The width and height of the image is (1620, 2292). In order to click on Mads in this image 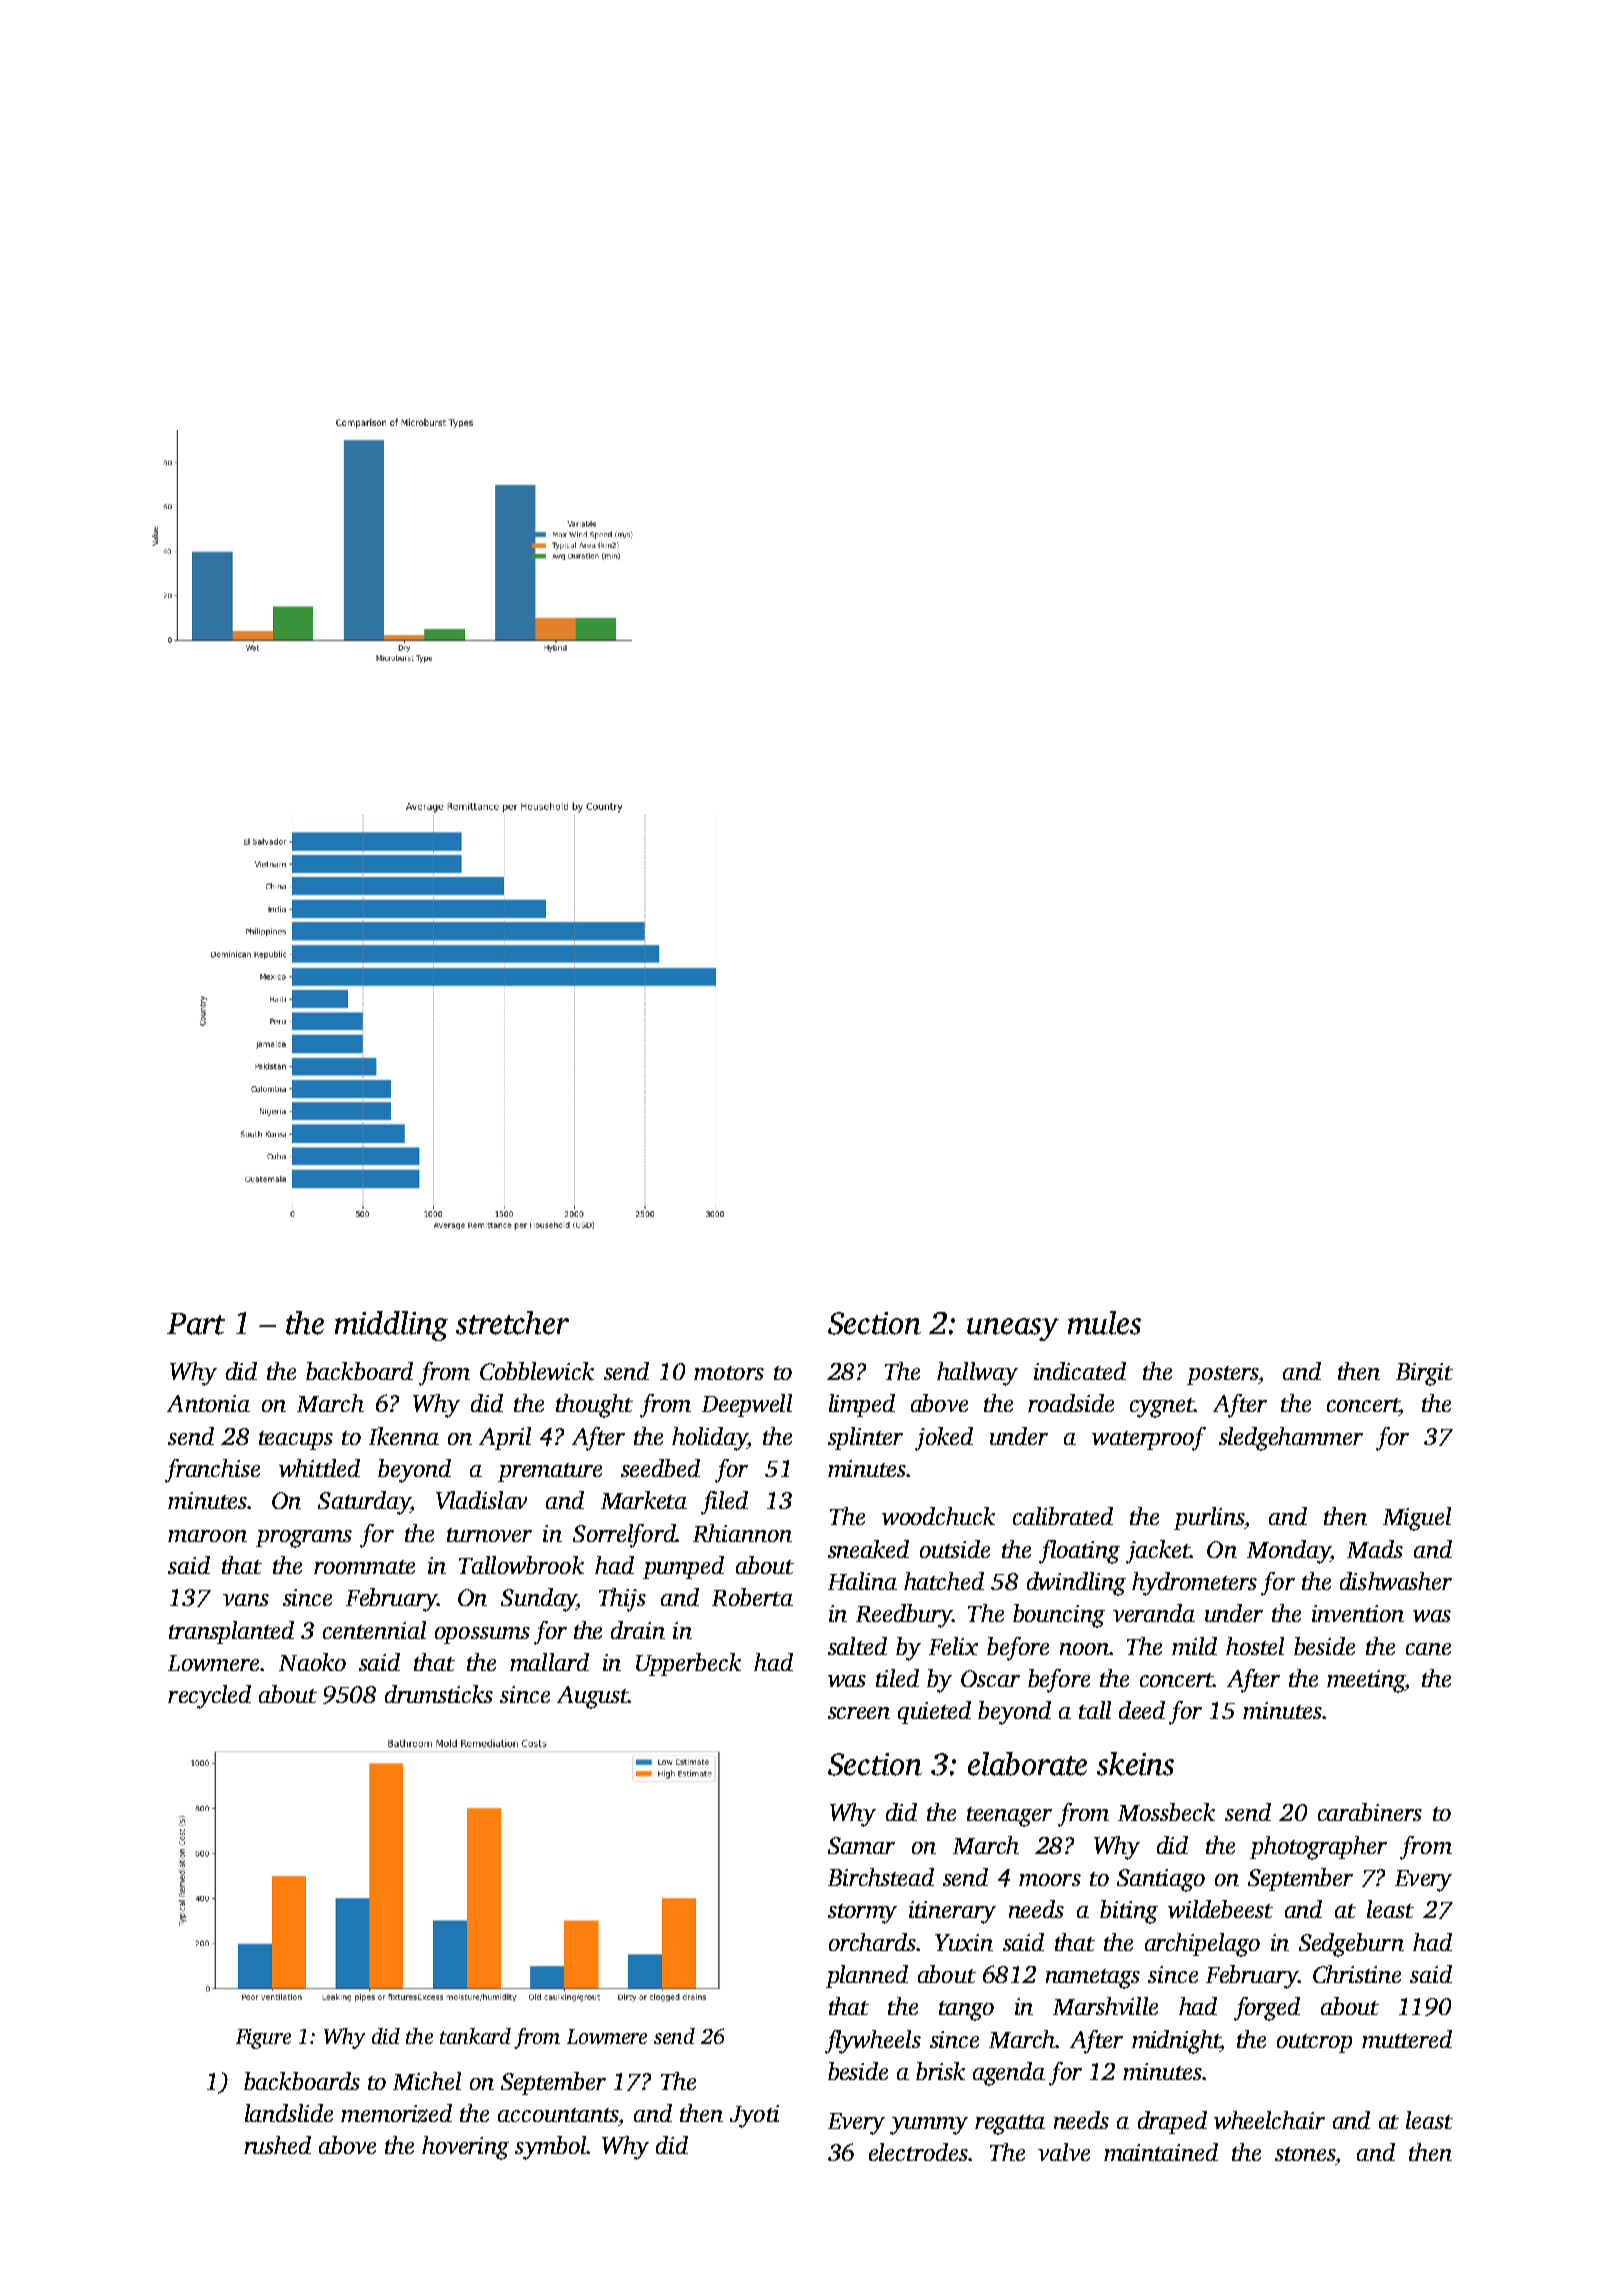, I will do `click(1375, 1549)`.
